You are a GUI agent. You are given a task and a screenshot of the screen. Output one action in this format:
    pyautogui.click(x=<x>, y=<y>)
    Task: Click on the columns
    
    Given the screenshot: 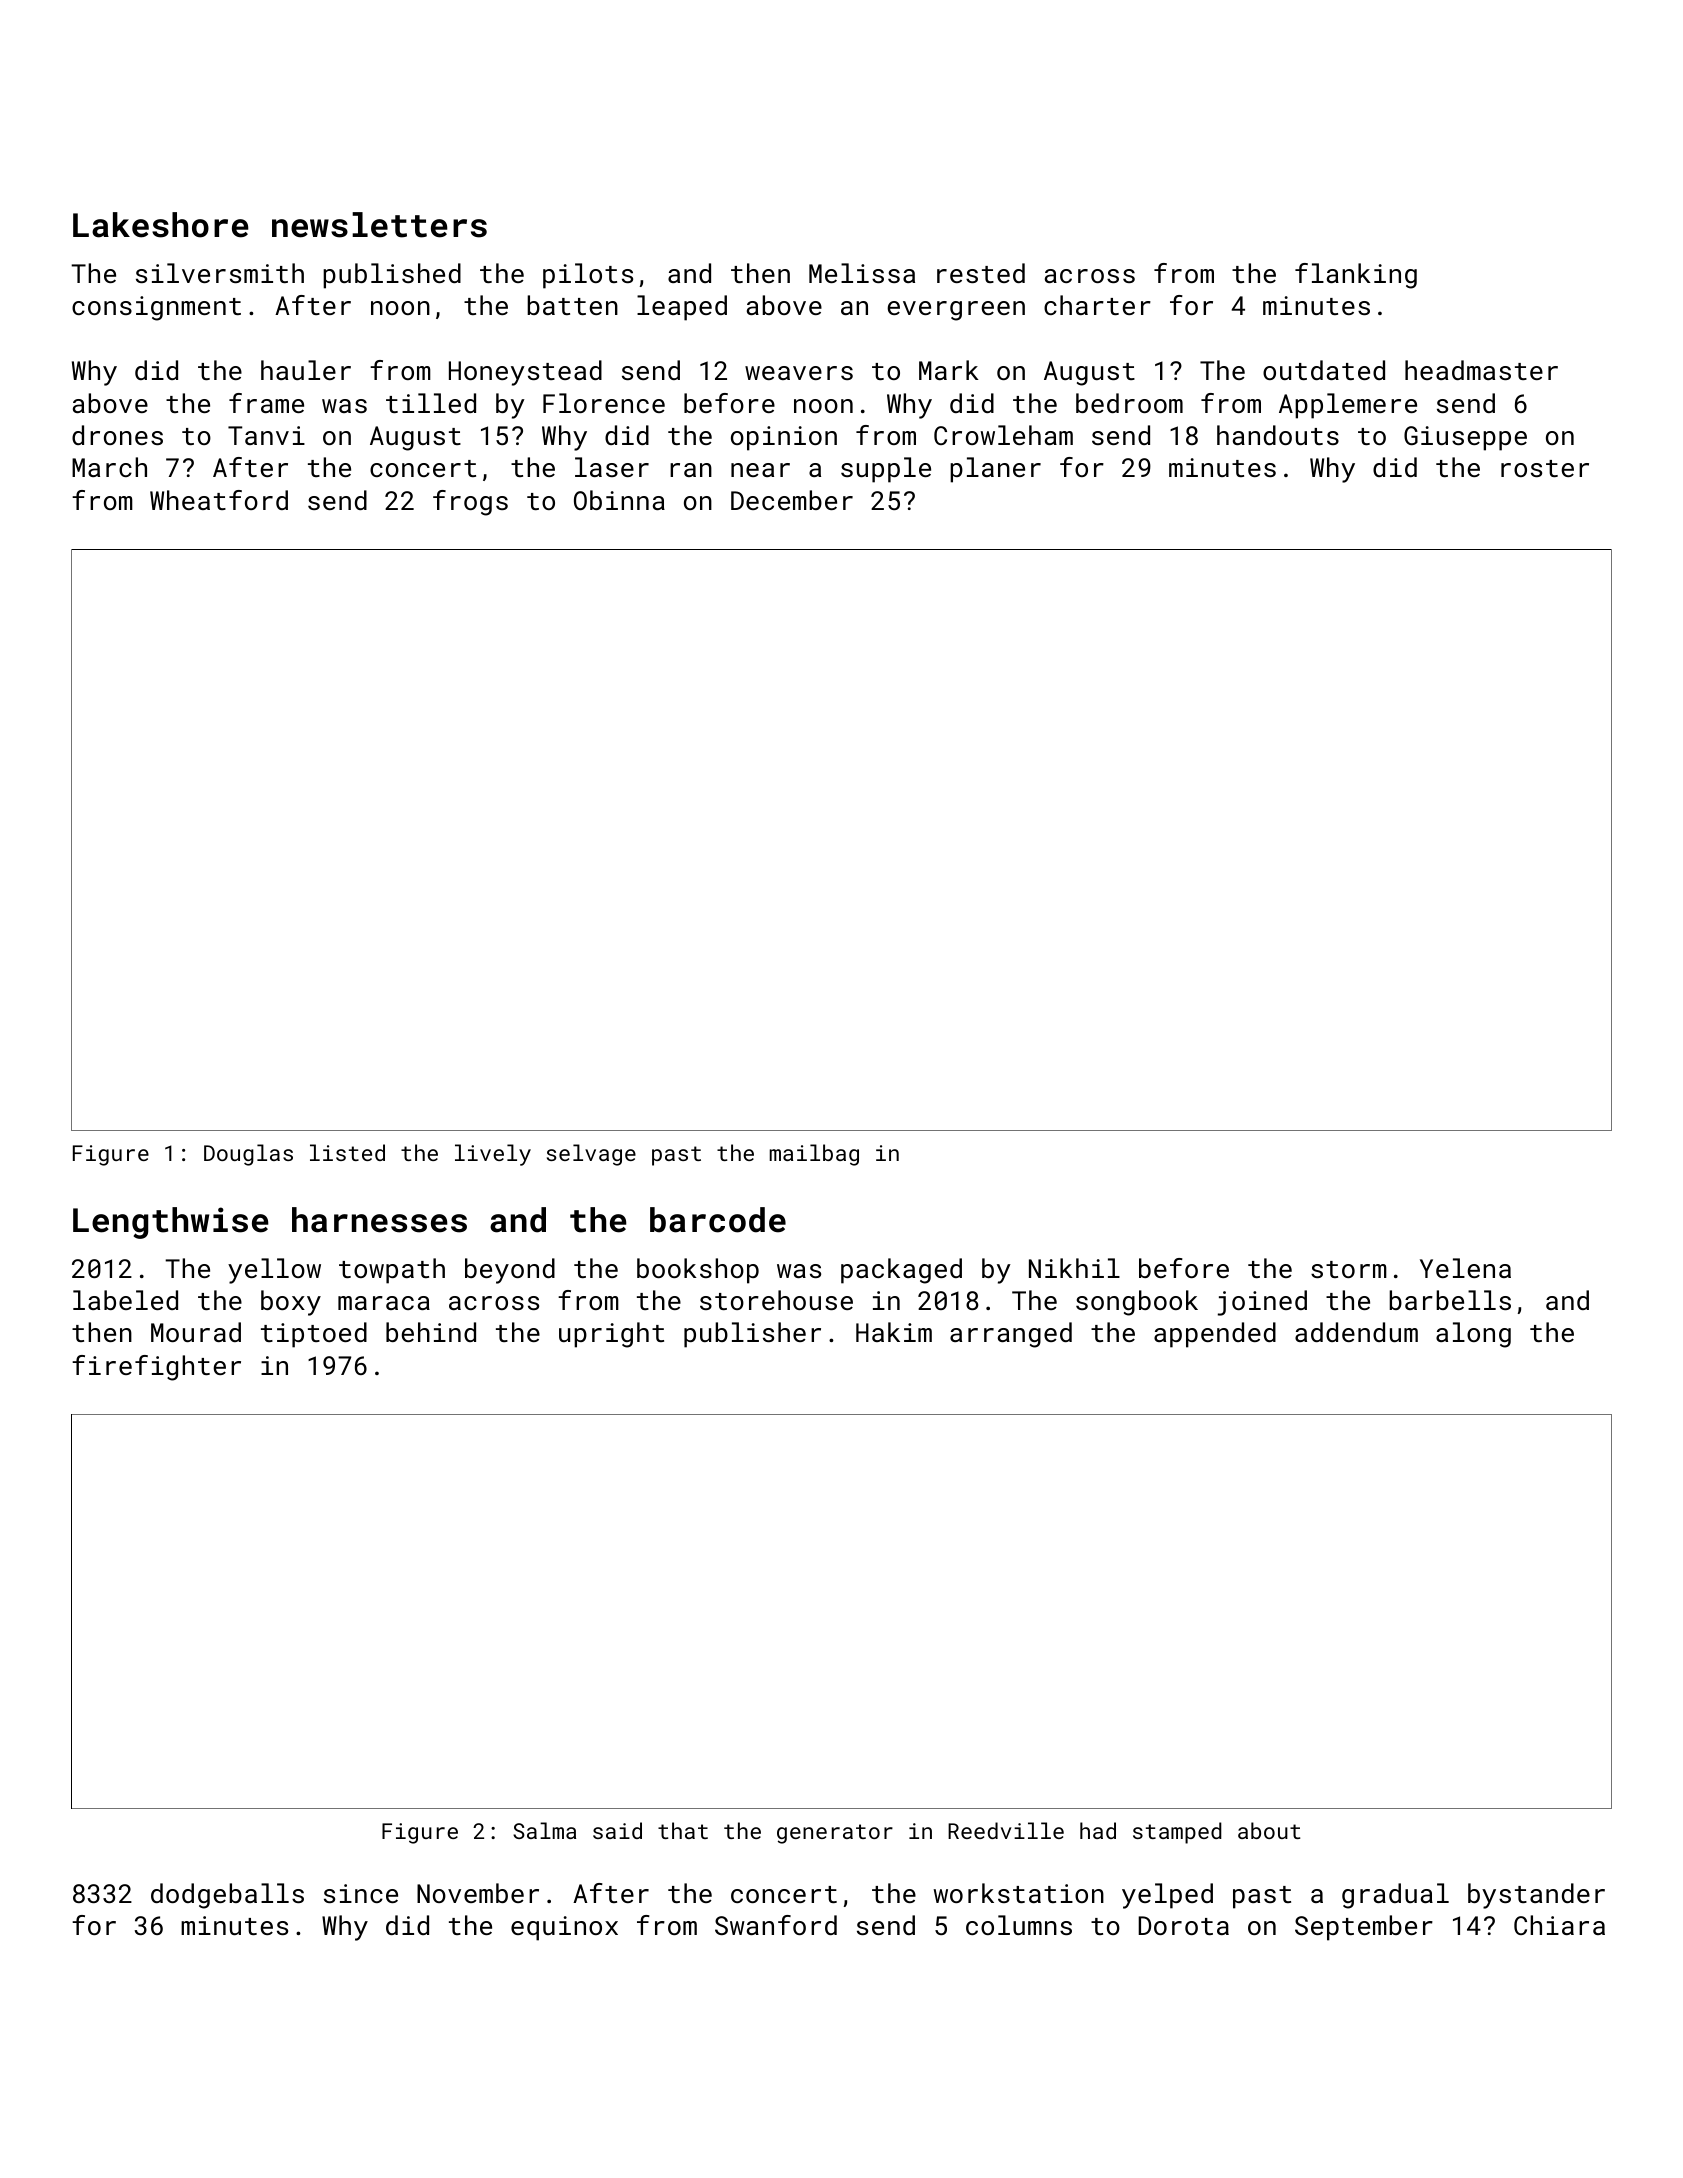 What is the action you would take?
    pyautogui.click(x=1019, y=1925)
